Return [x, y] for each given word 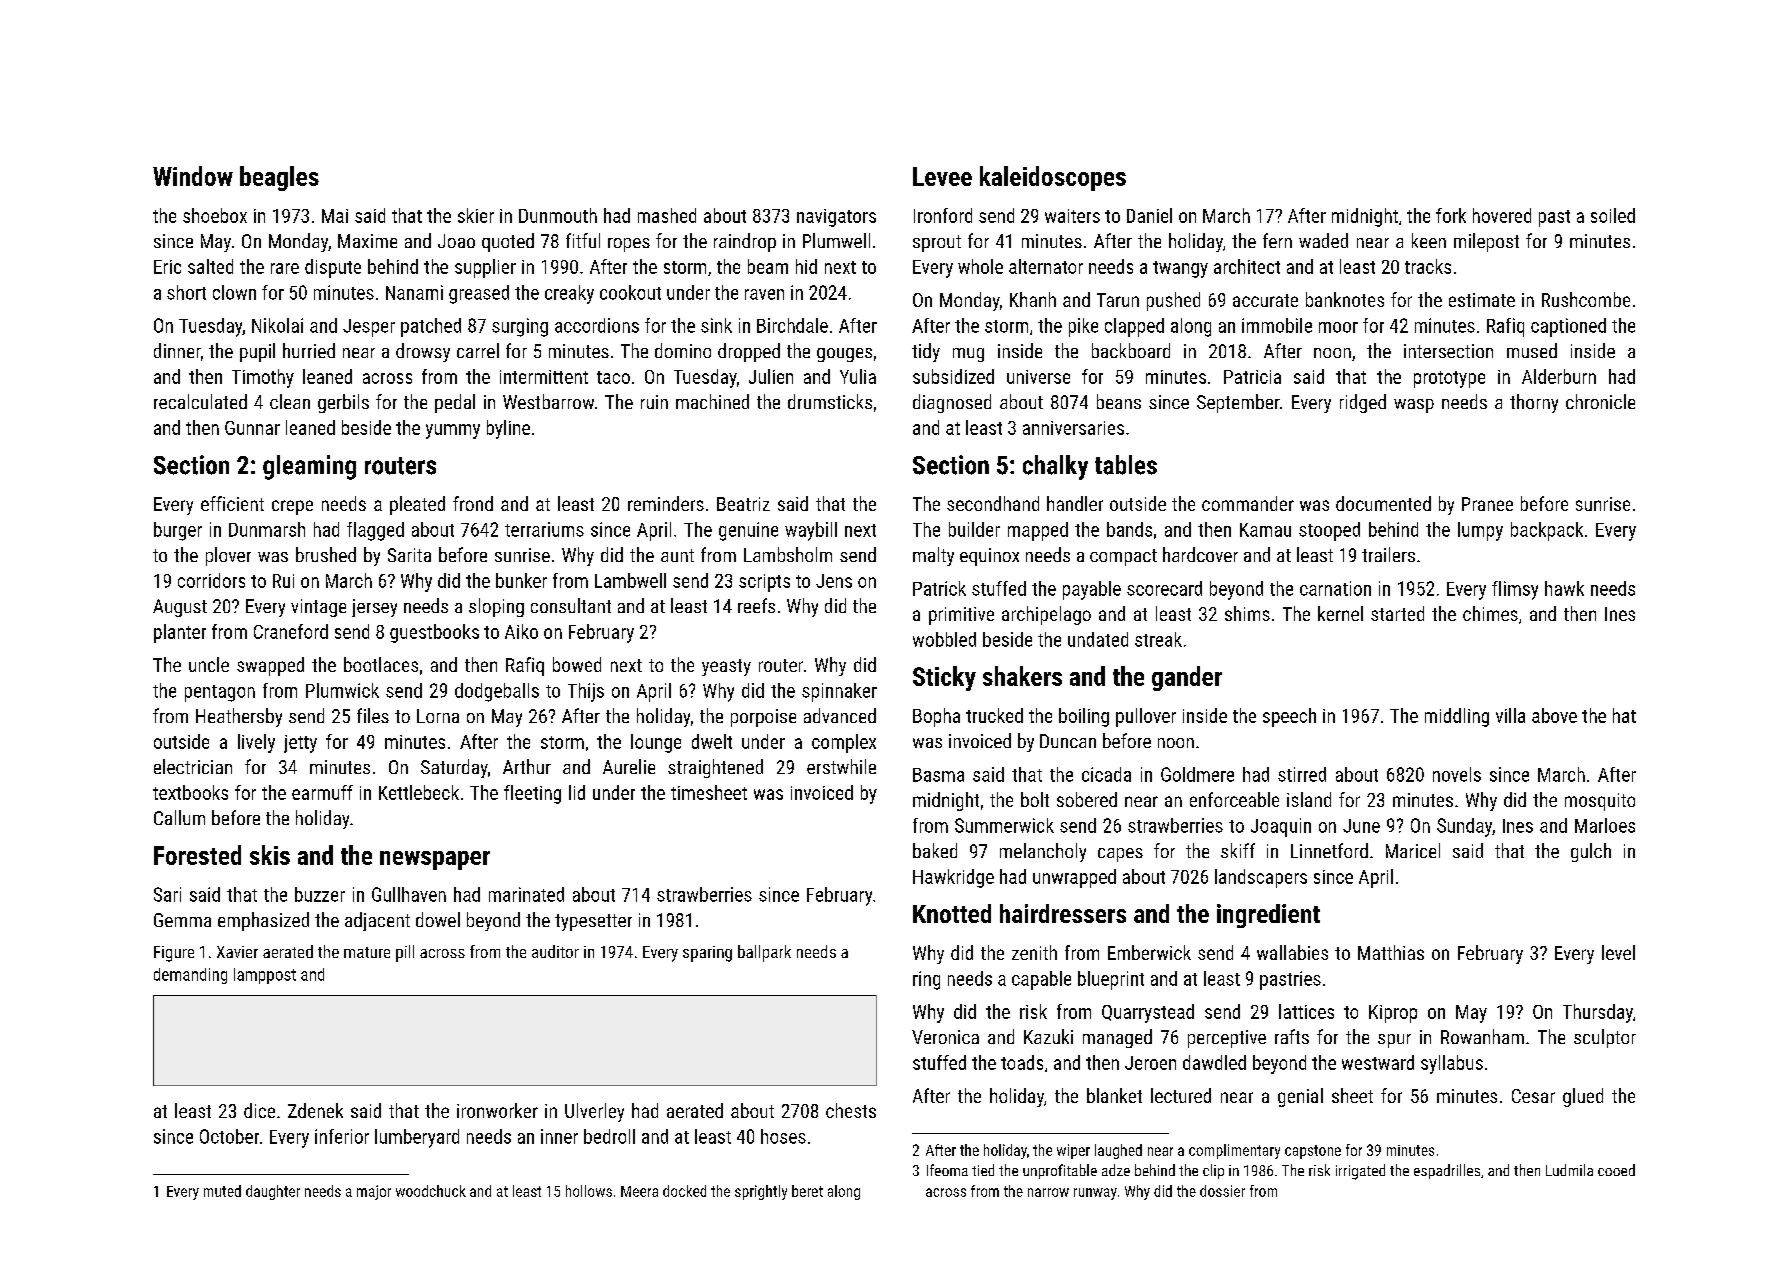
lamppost [265, 976]
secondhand [993, 503]
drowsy [423, 352]
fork [1451, 215]
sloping [496, 607]
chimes [1490, 613]
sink [716, 325]
